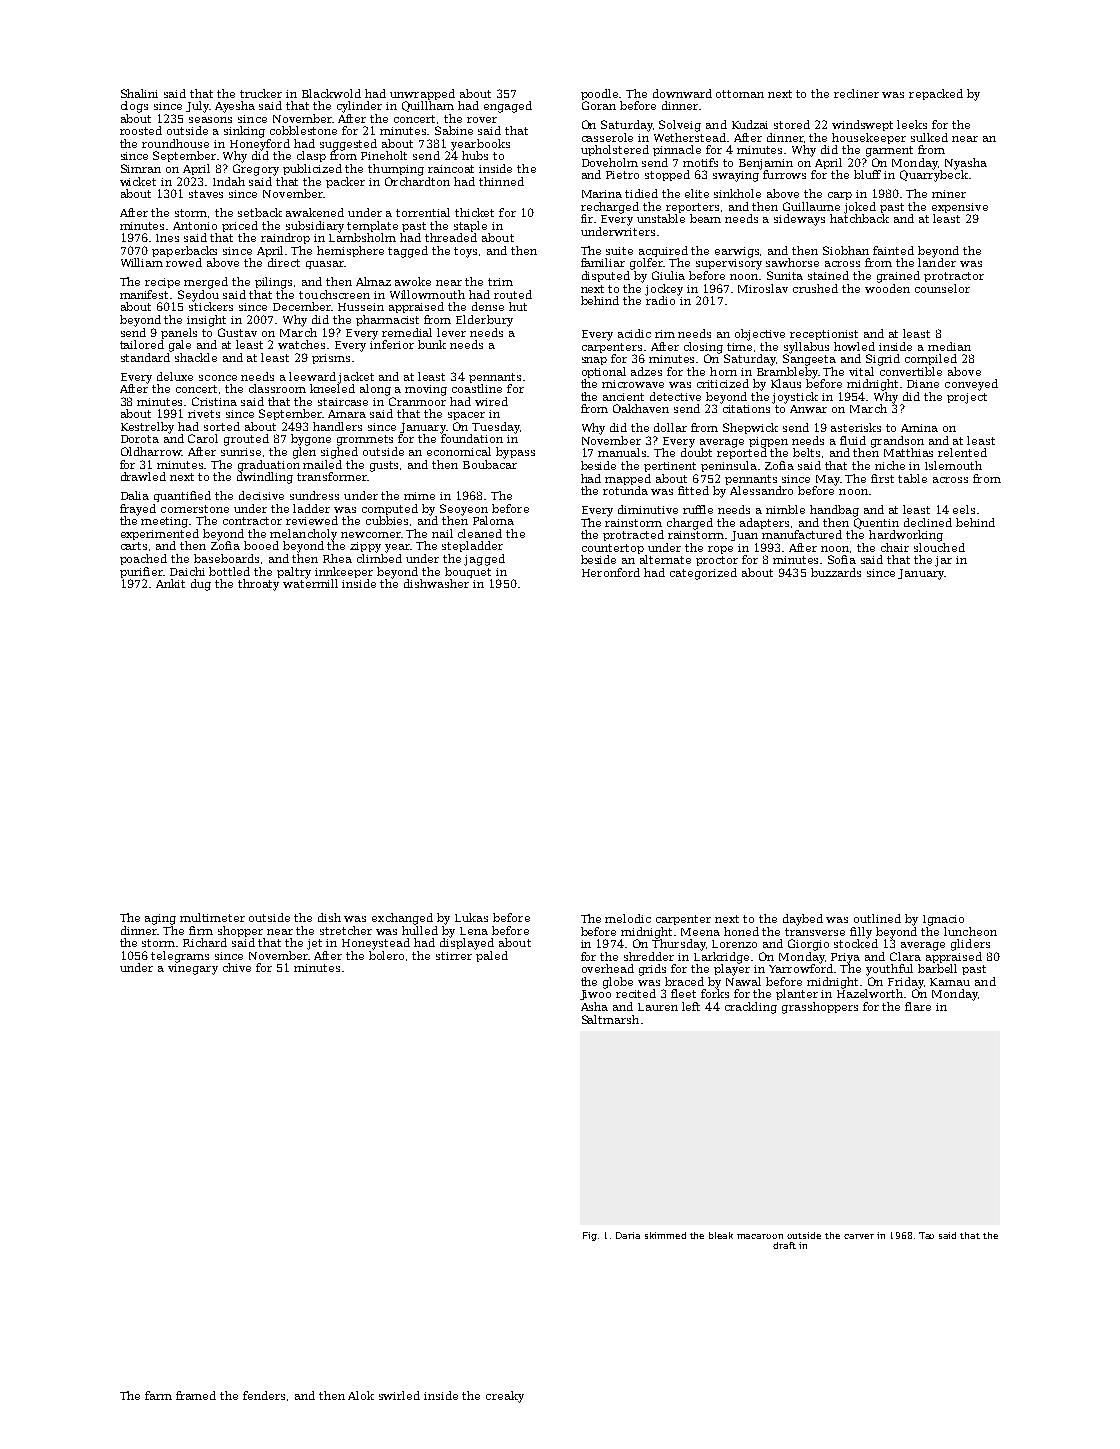  I want to click on classroom, so click(277, 388).
